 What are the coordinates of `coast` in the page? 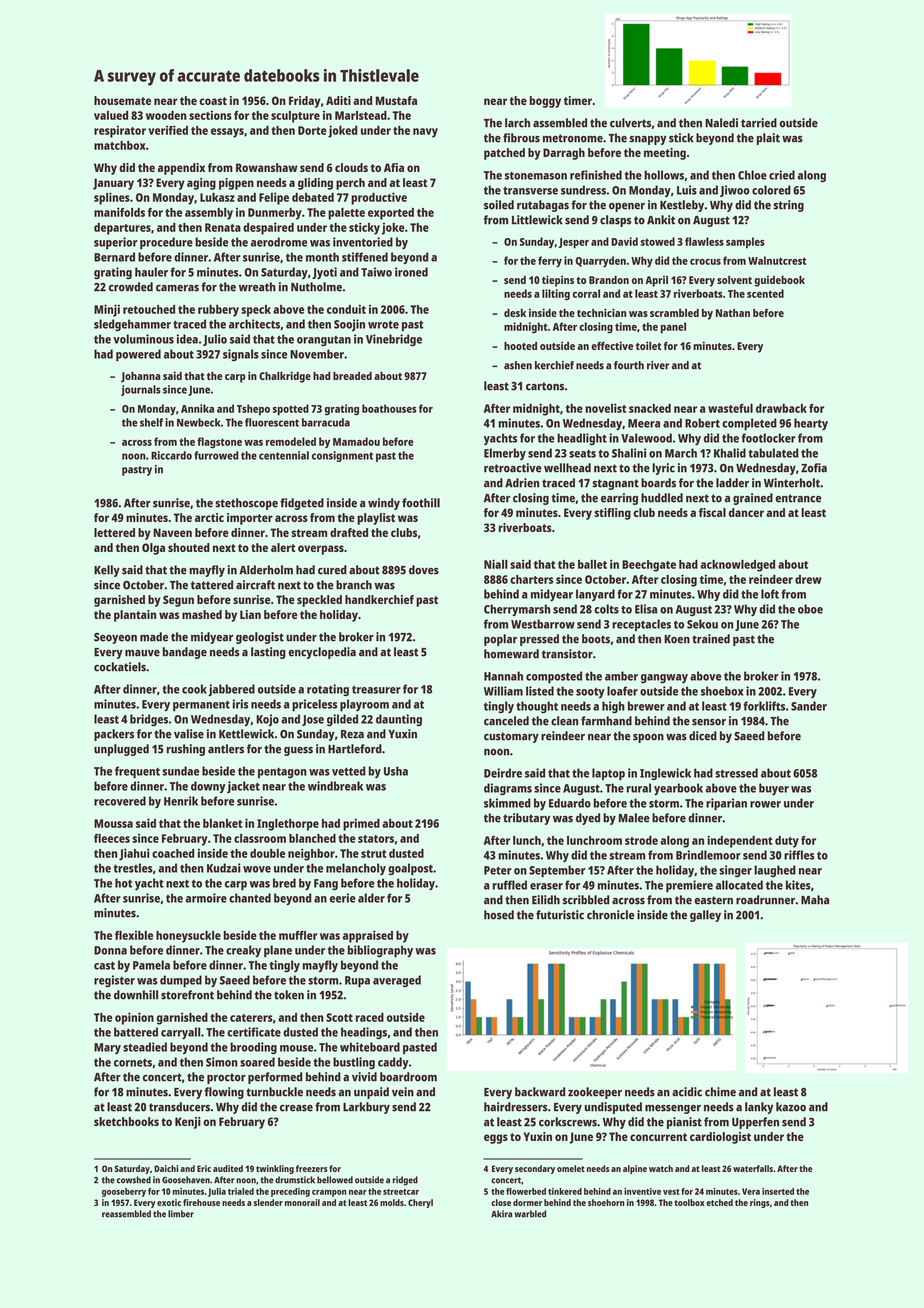 It's located at (213, 101).
